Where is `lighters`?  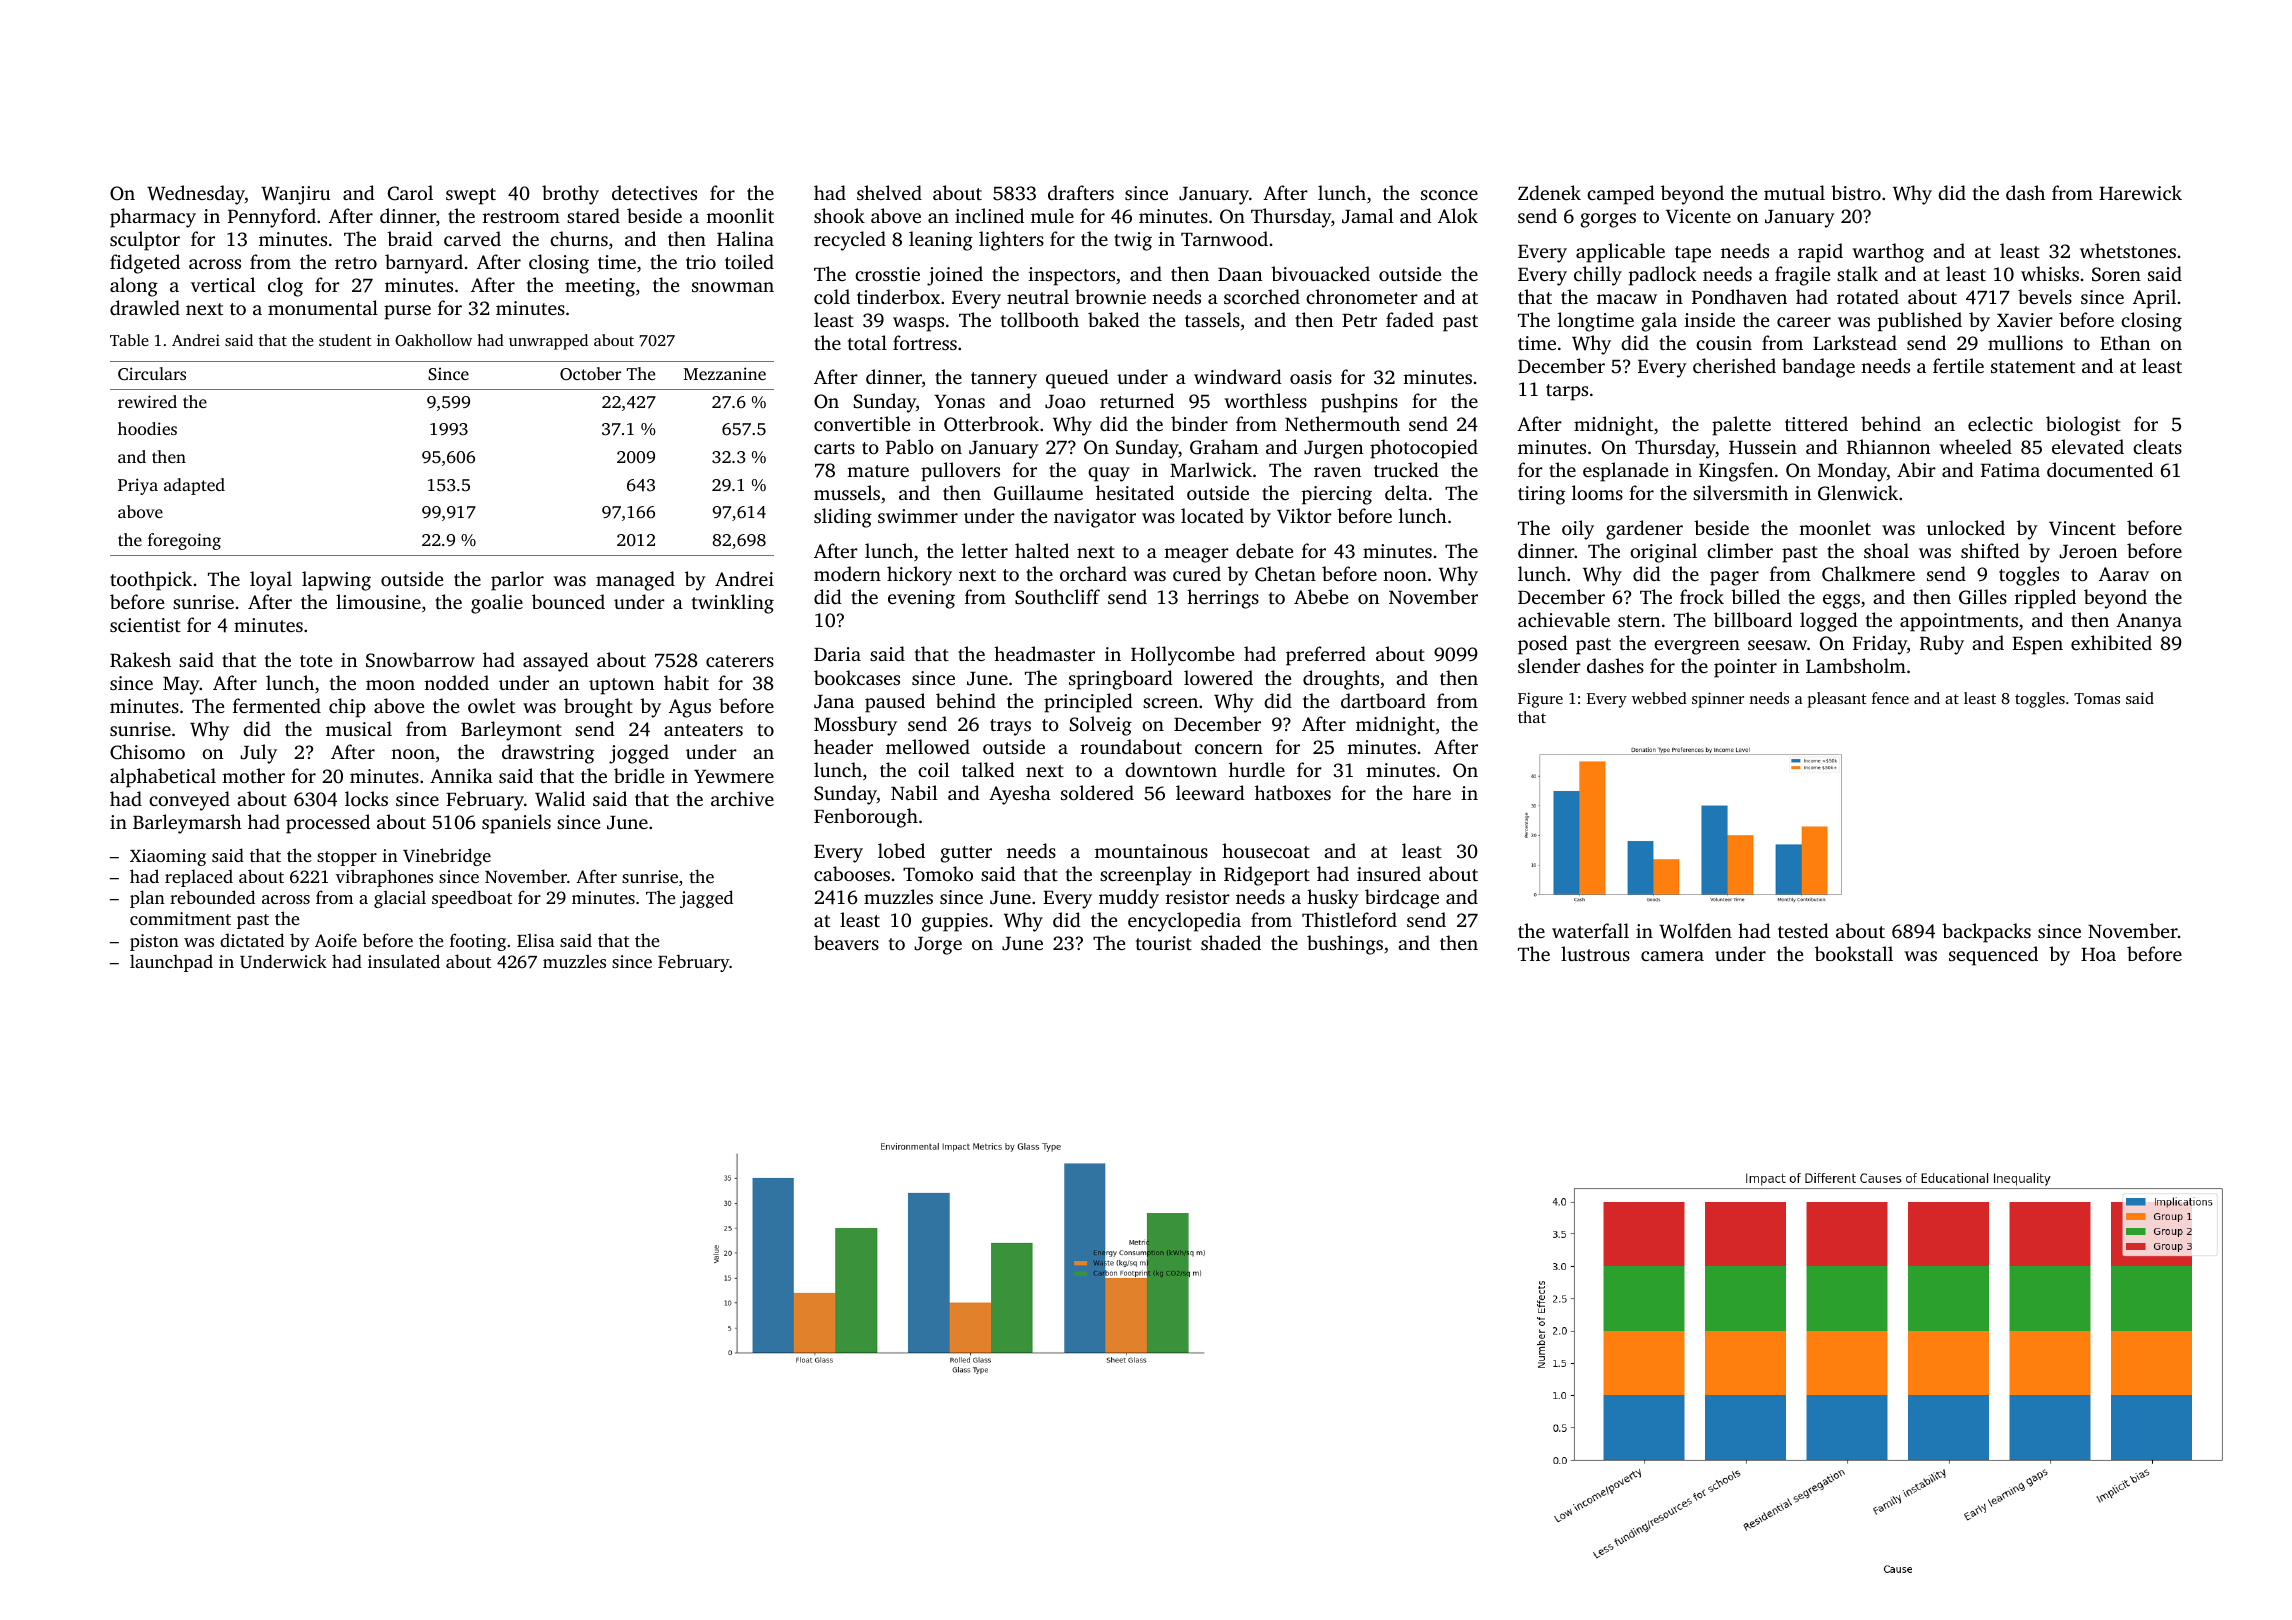 lighters is located at coordinates (1011, 241).
